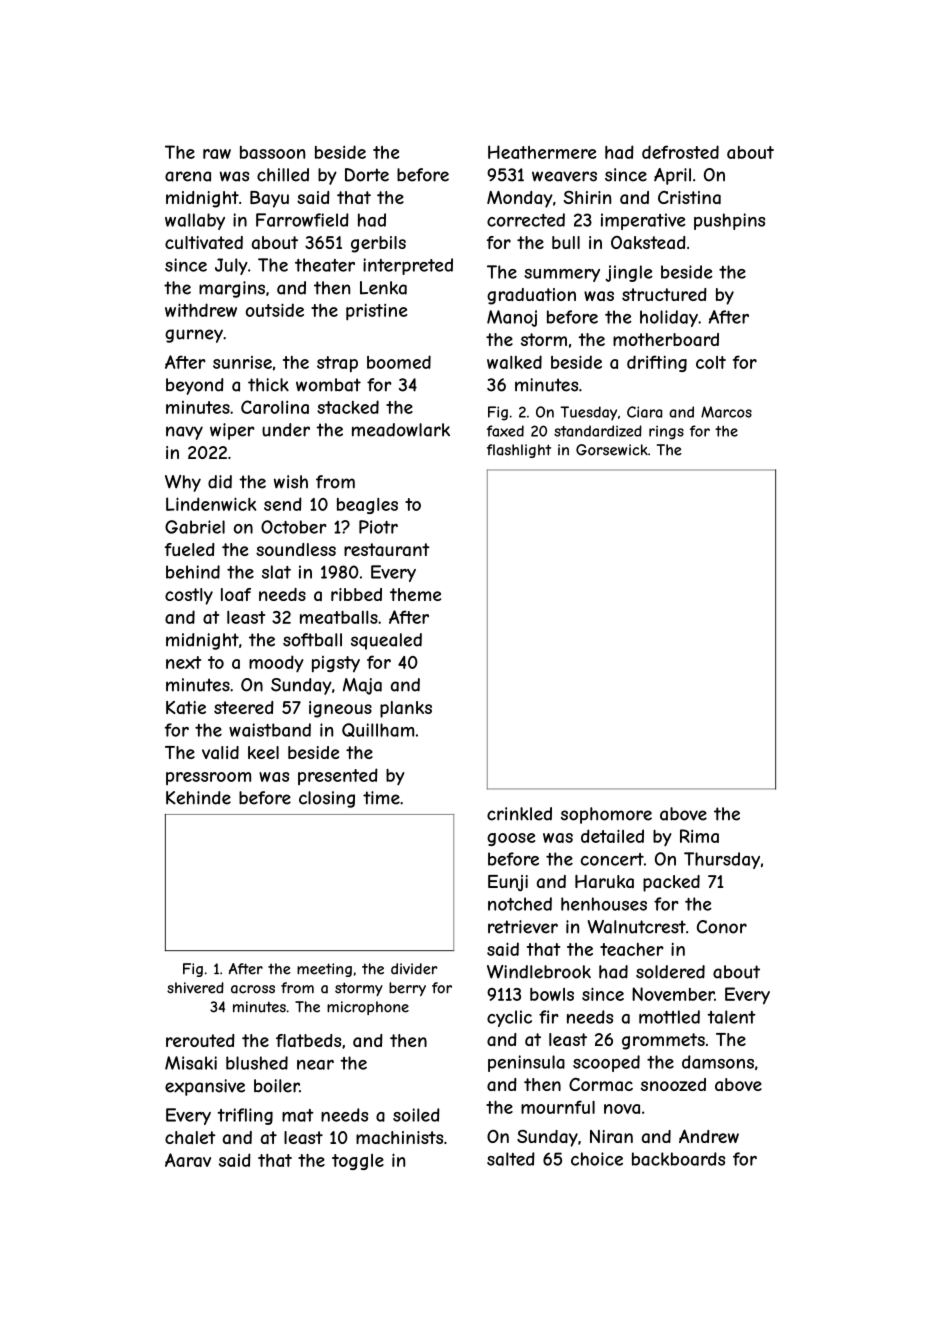 Image resolution: width=941 pixels, height=1335 pixels. What do you see at coordinates (236, 594) in the screenshot?
I see `loaf` at bounding box center [236, 594].
